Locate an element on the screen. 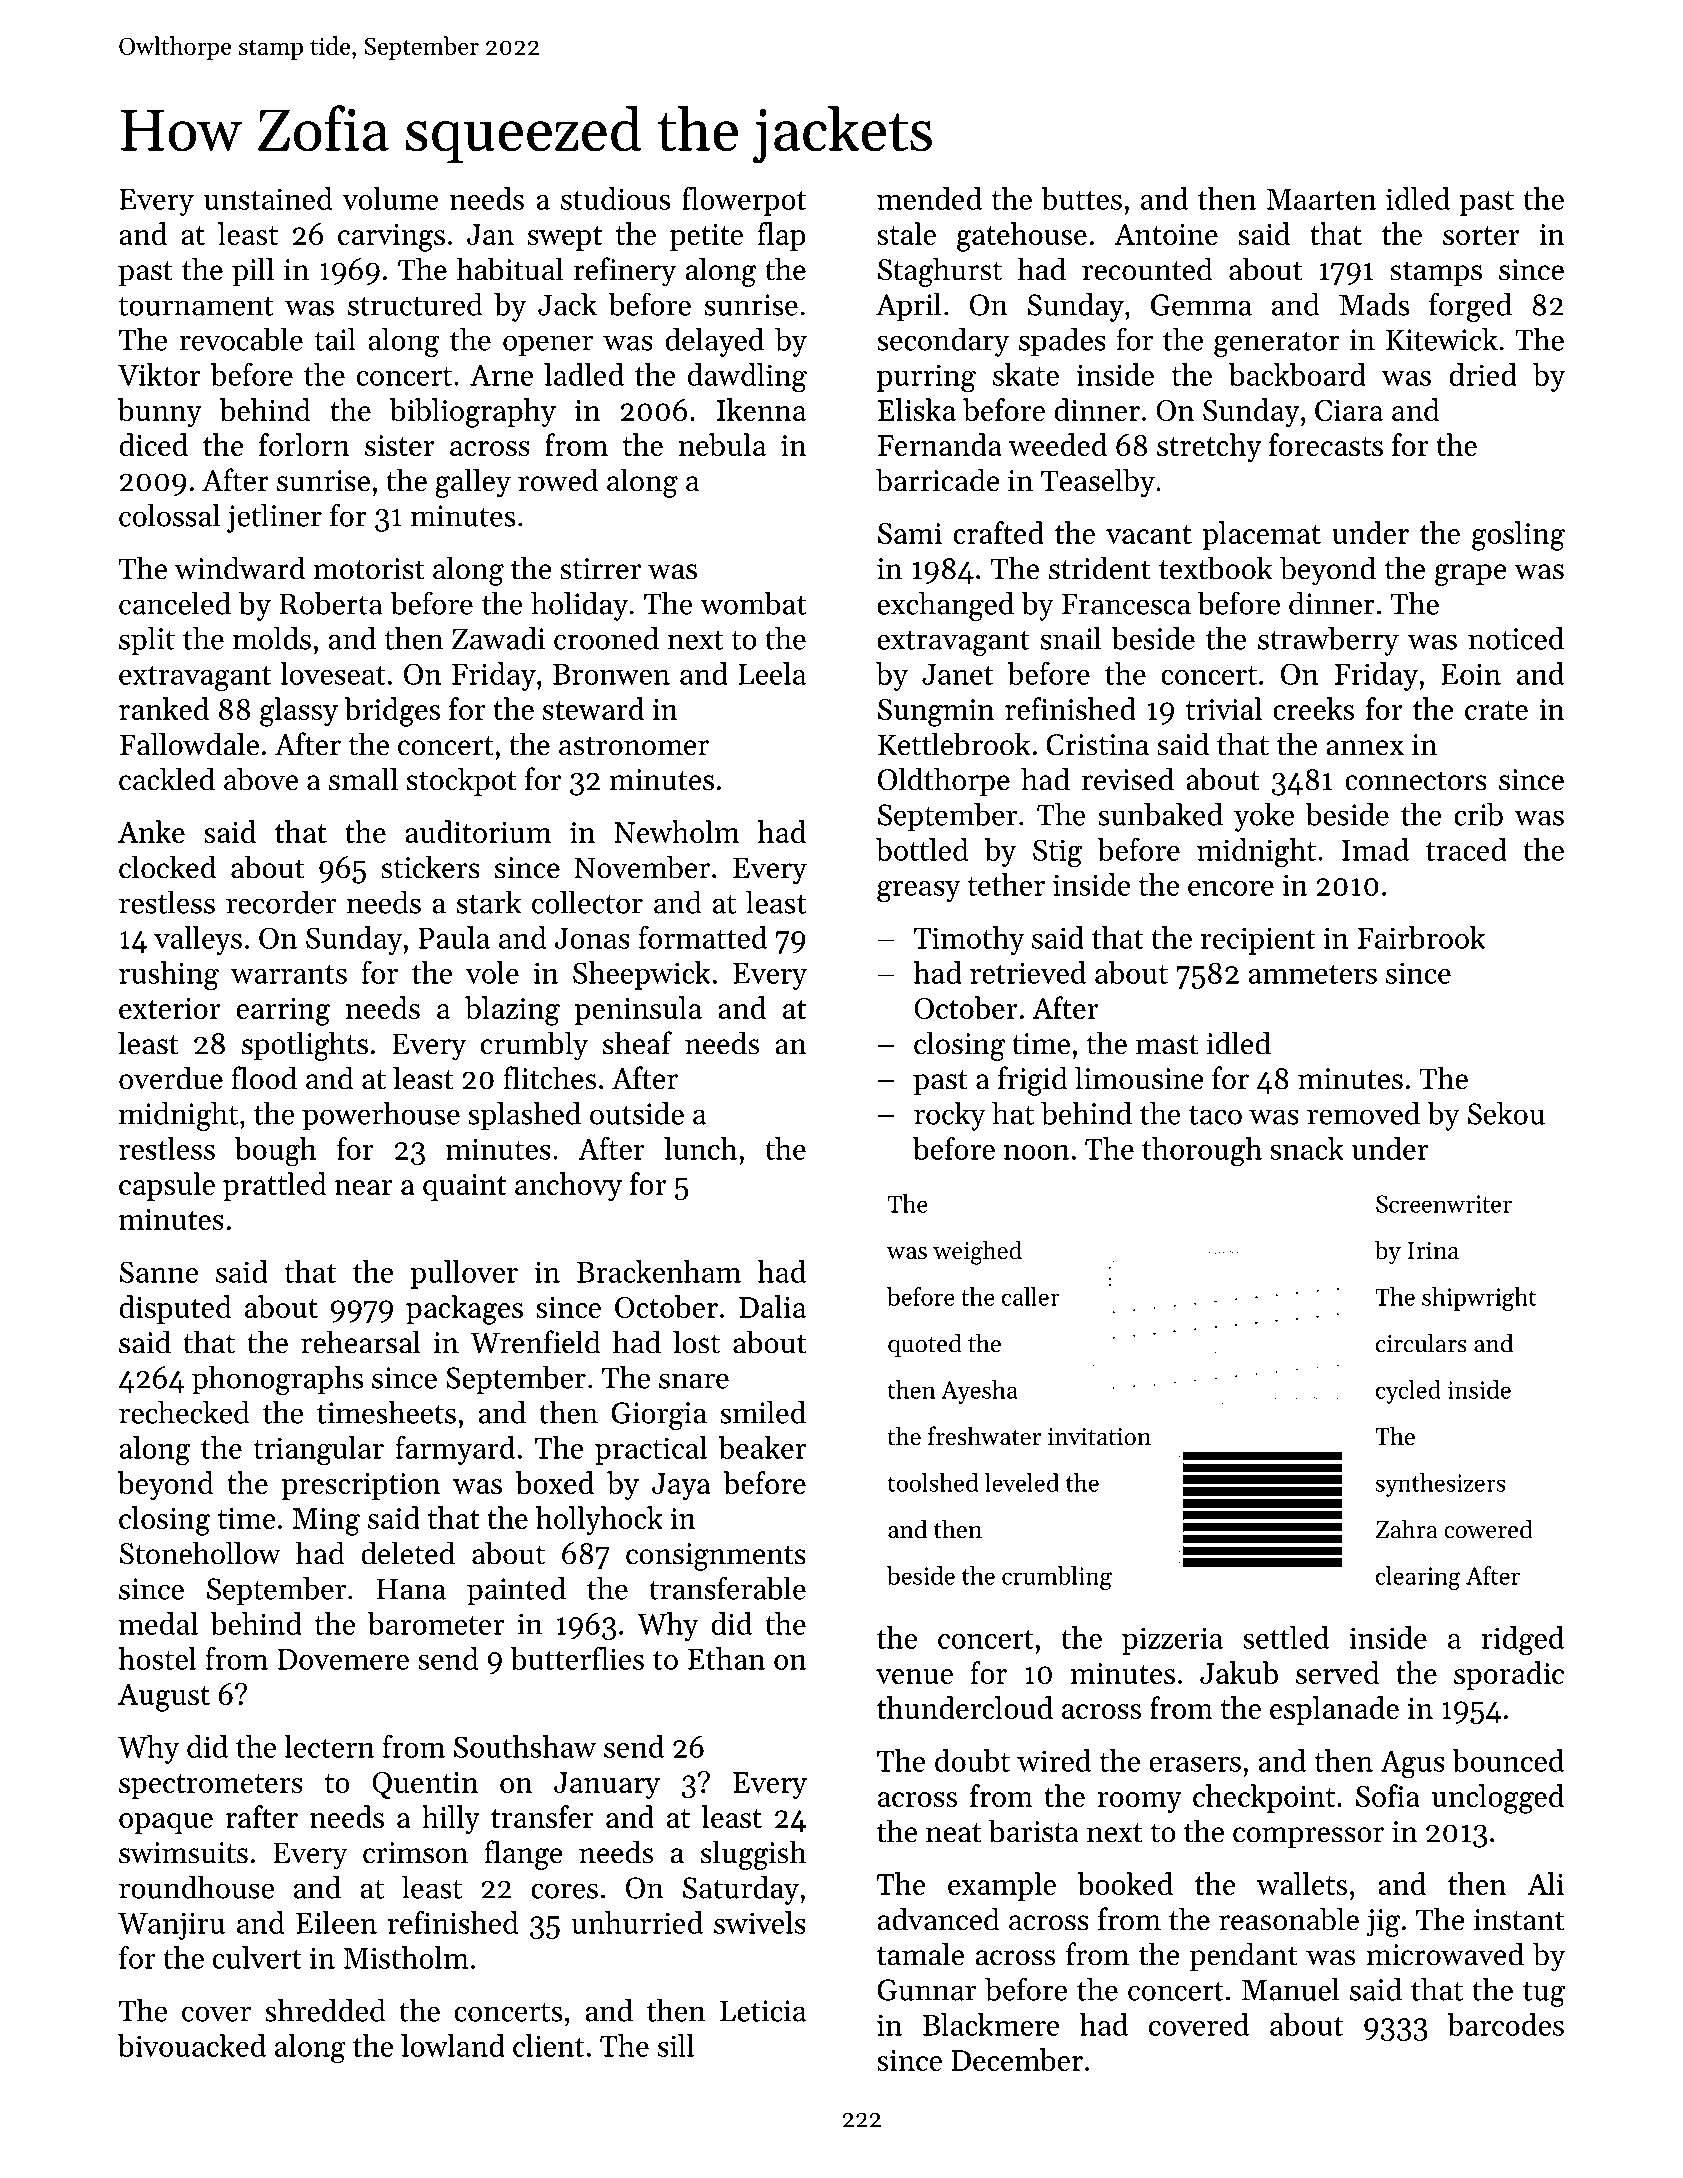  clocked is located at coordinates (167, 867).
